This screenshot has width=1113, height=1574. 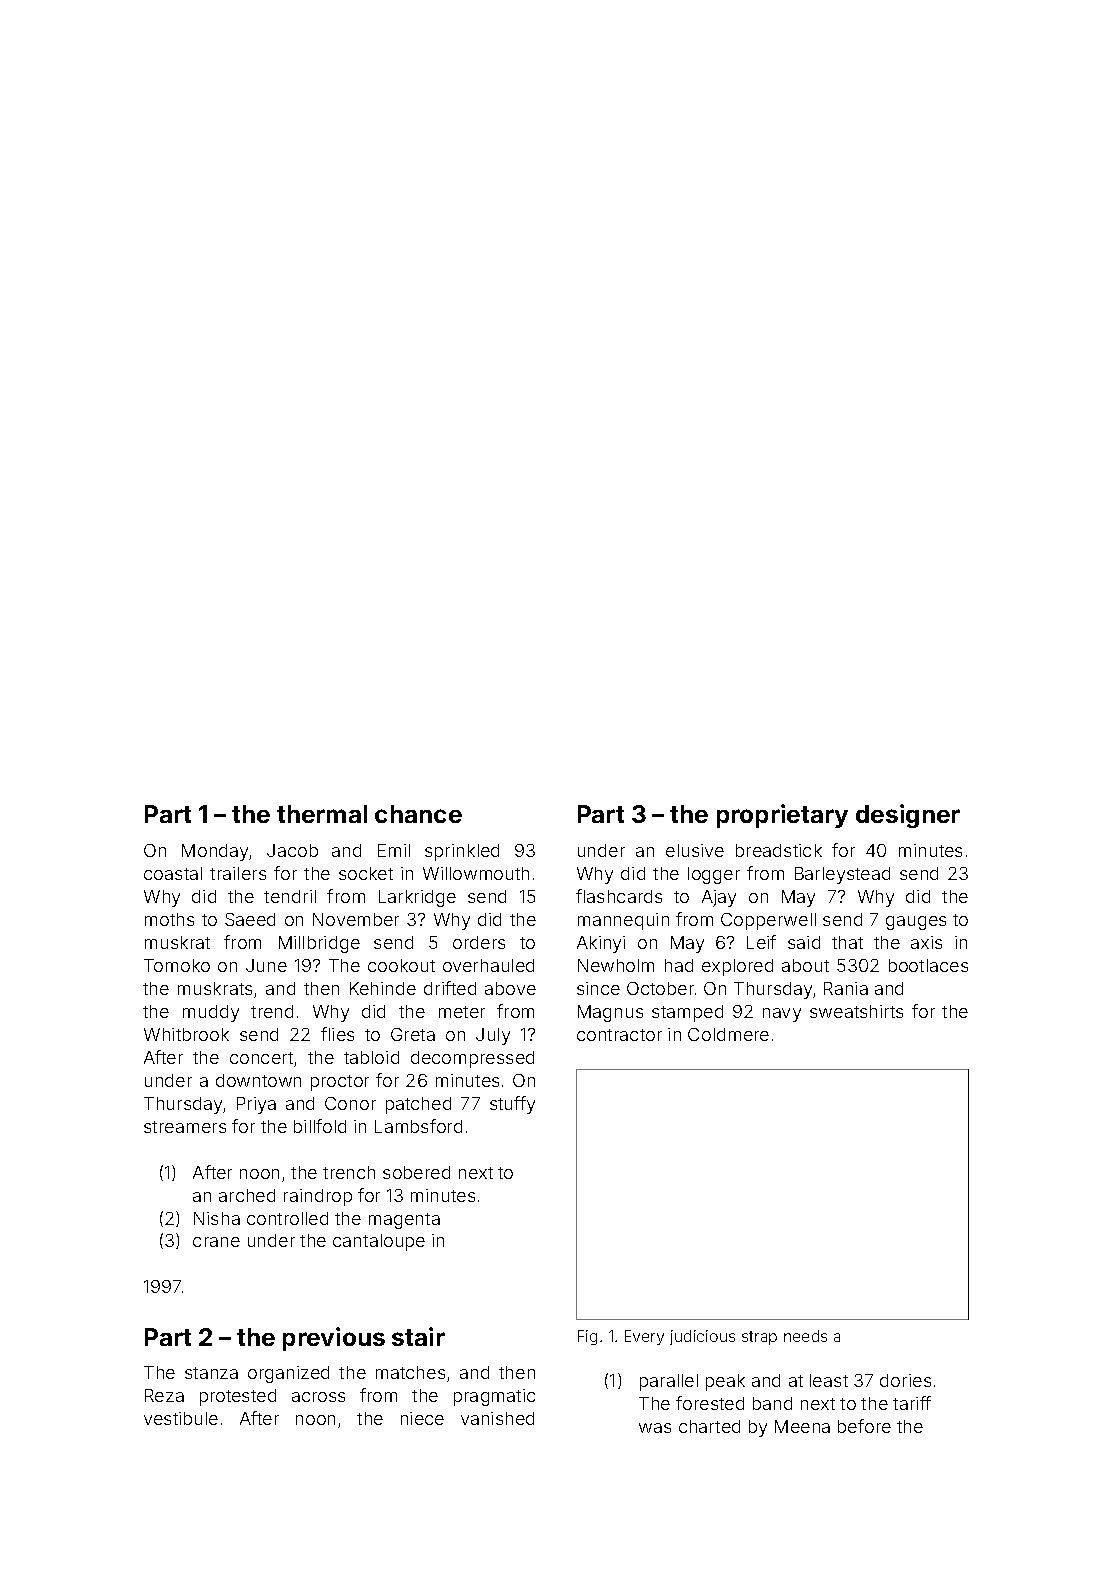 I want to click on vestibule, so click(x=181, y=1418).
